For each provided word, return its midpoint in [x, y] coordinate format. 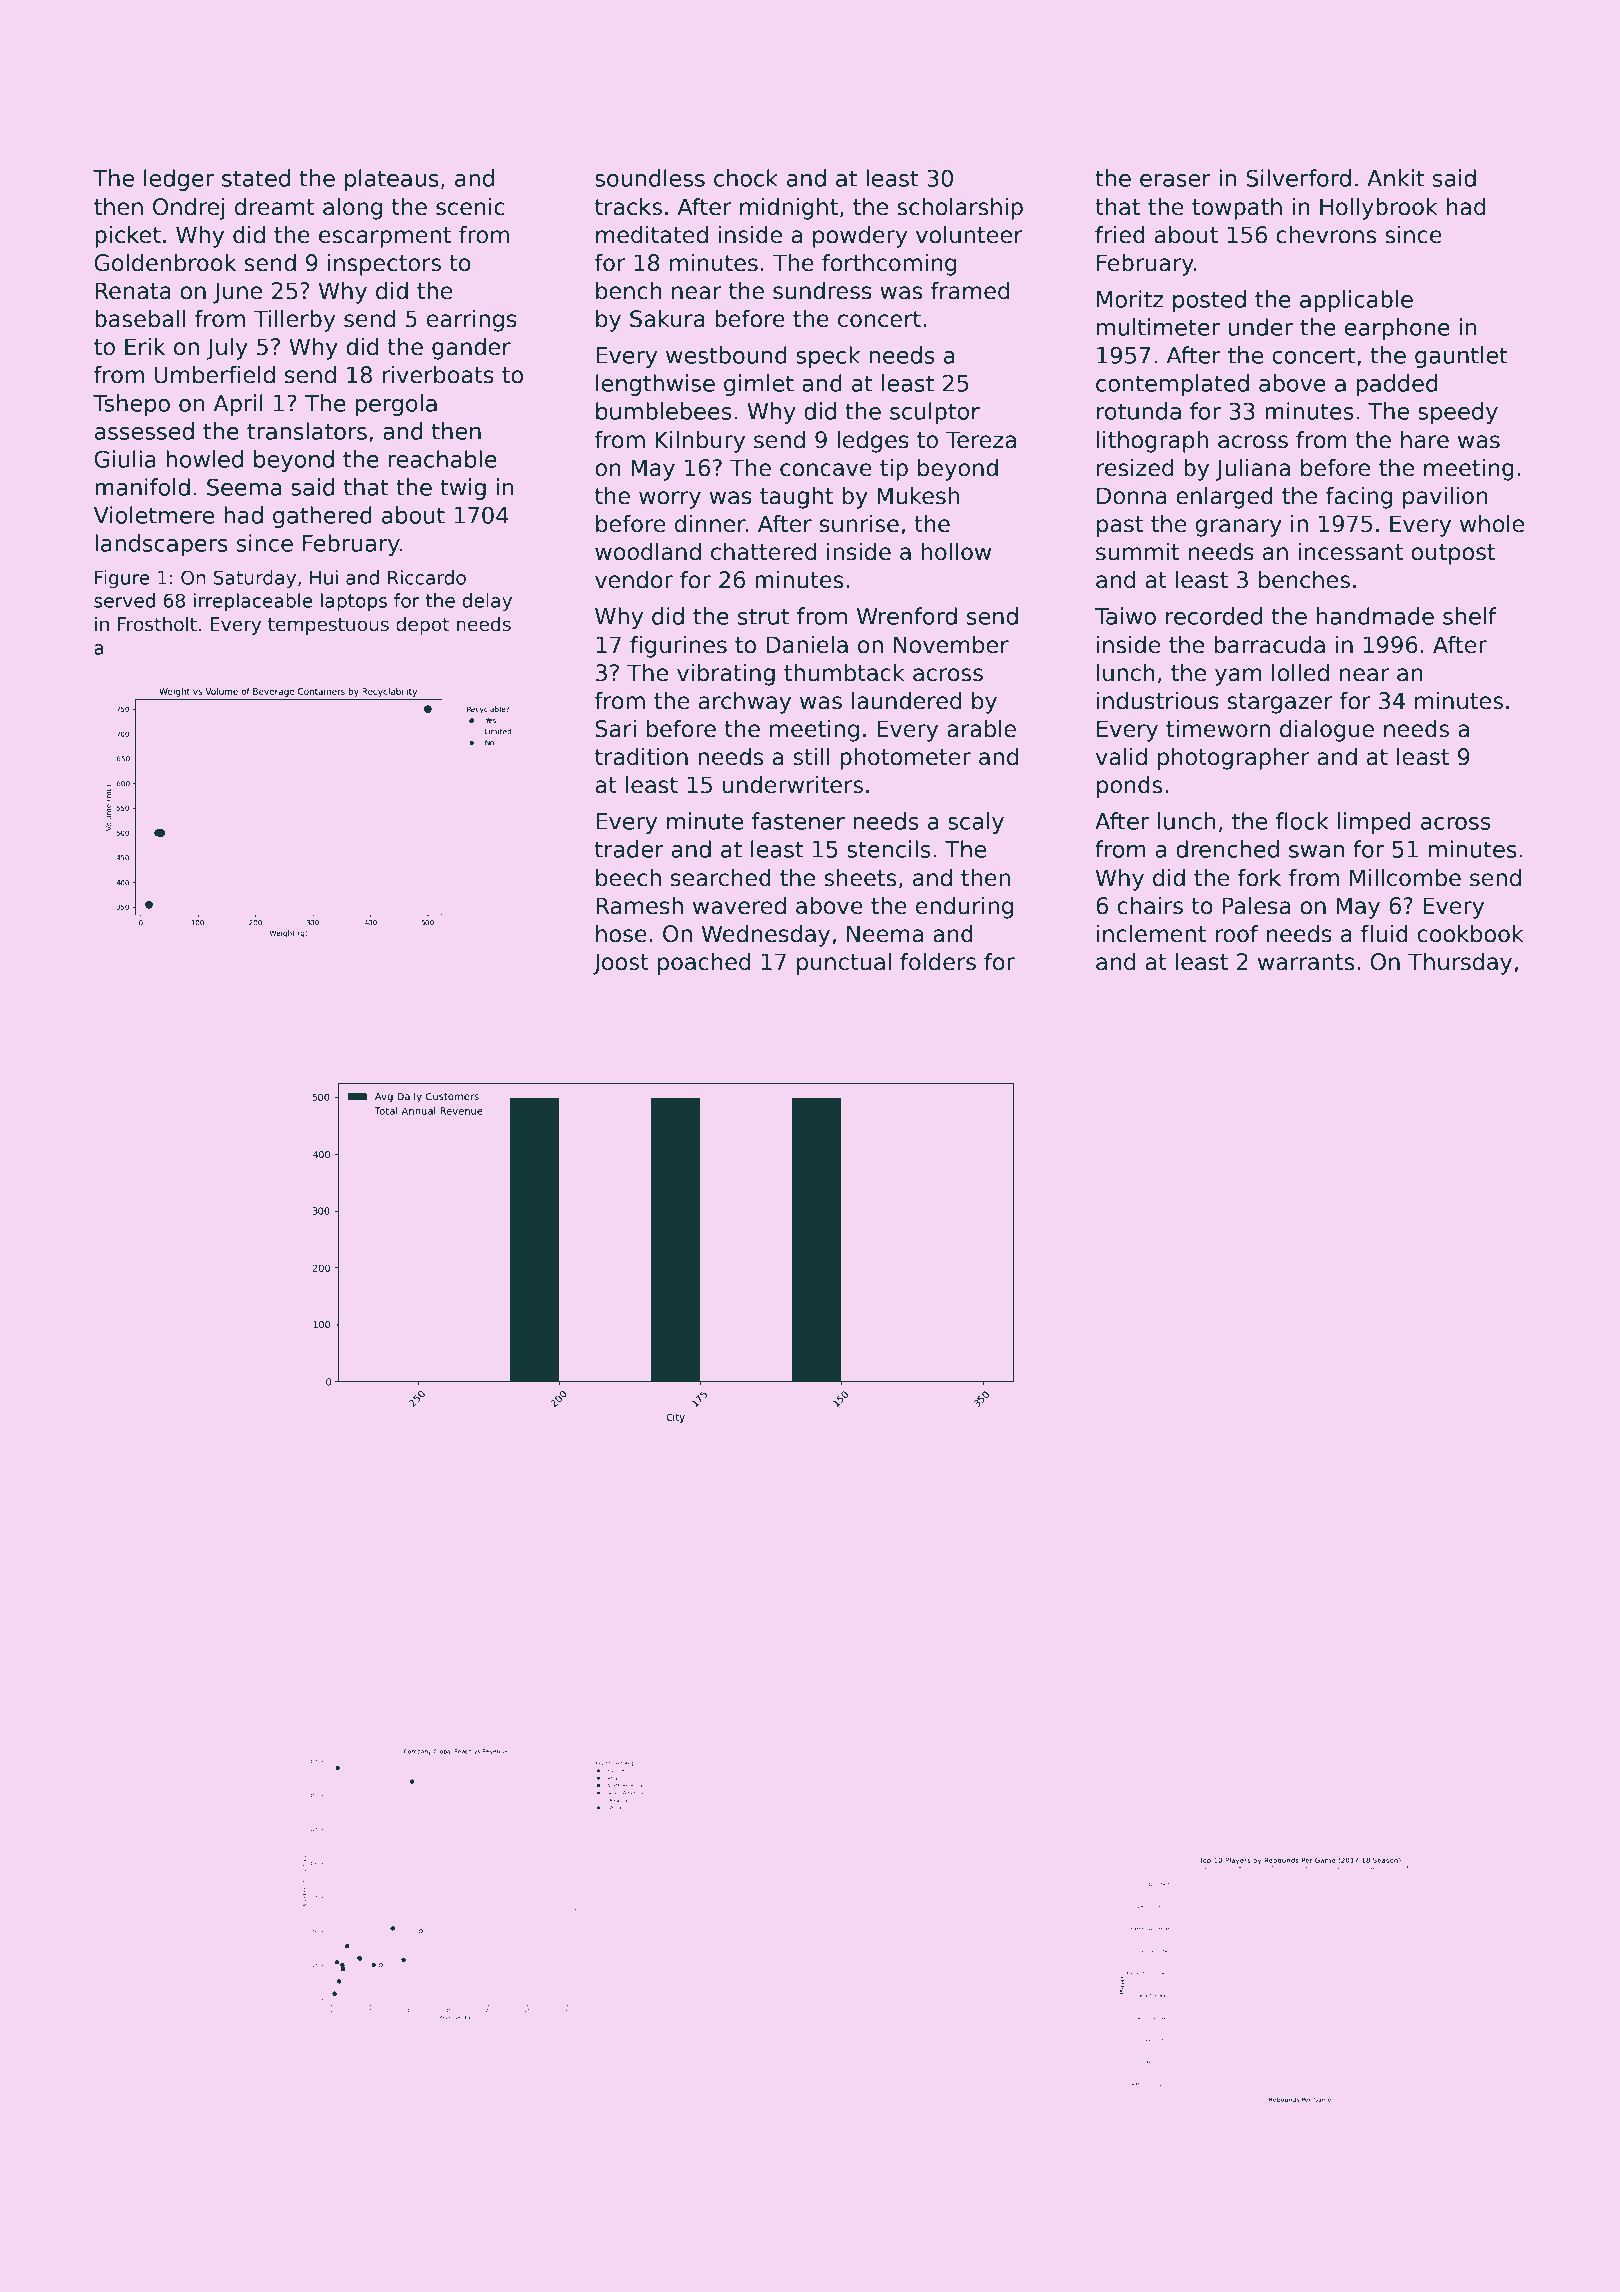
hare [1425, 440]
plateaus [392, 180]
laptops [354, 602]
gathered [322, 517]
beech [628, 878]
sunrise [859, 524]
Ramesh [639, 906]
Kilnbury [700, 442]
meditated [652, 235]
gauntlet [1461, 357]
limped [1374, 823]
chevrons [1326, 235]
